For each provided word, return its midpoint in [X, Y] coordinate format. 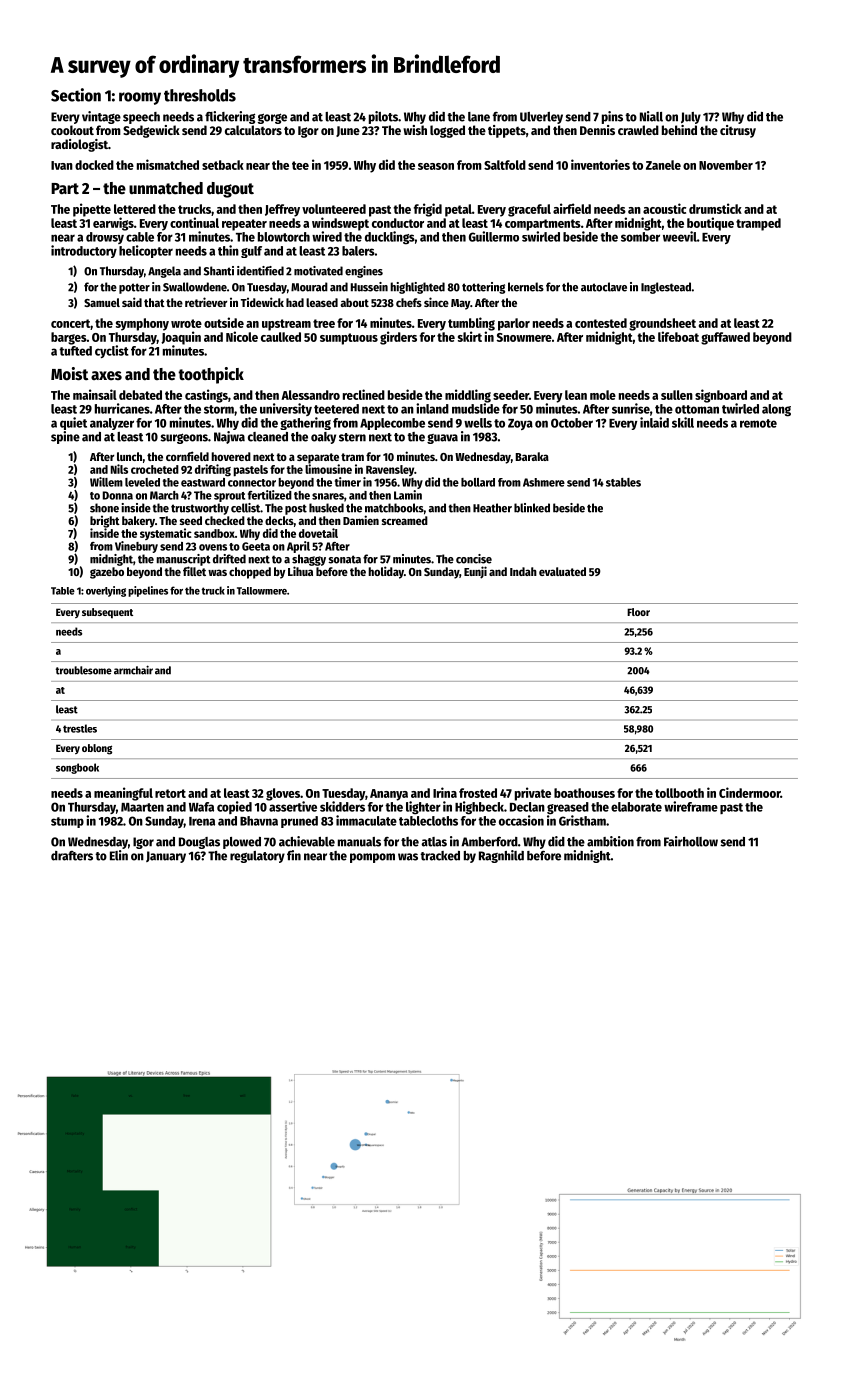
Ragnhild [501, 856]
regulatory [257, 857]
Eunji [475, 572]
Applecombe [392, 424]
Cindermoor [750, 792]
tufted [75, 351]
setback [223, 165]
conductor [398, 223]
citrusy [738, 131]
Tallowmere [262, 591]
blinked [532, 508]
